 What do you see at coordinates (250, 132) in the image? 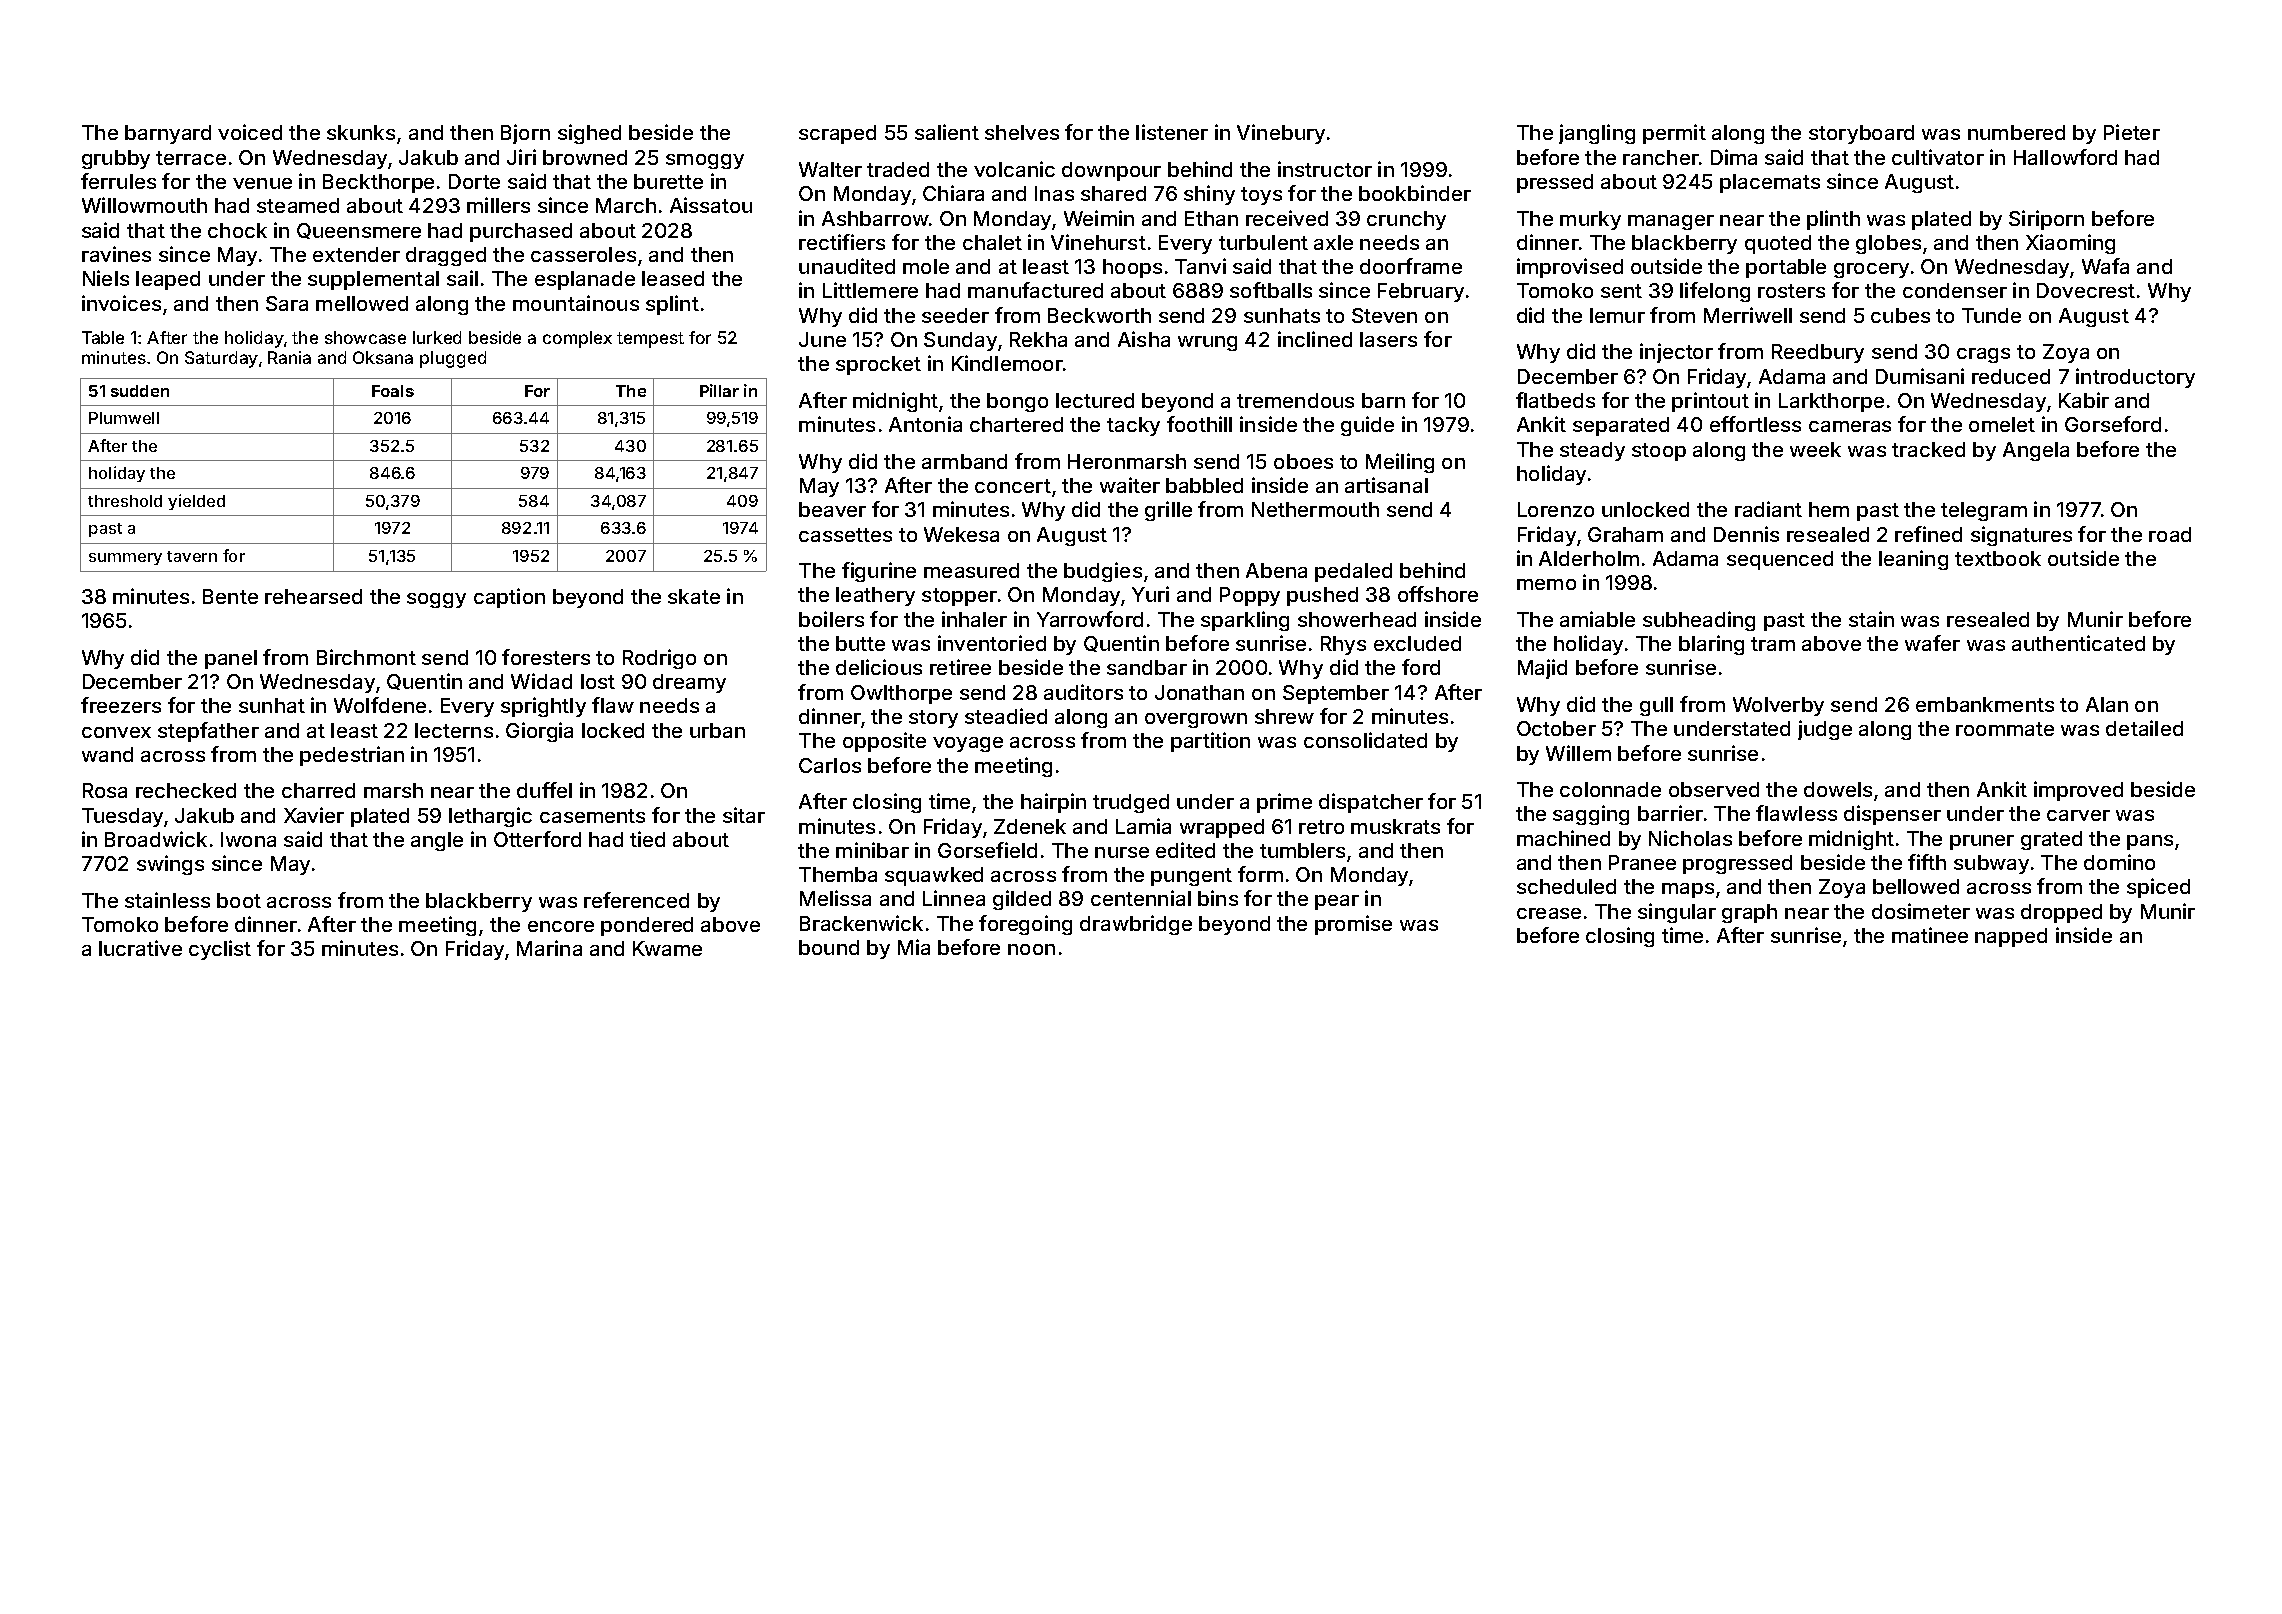
I see `voiced` at bounding box center [250, 132].
